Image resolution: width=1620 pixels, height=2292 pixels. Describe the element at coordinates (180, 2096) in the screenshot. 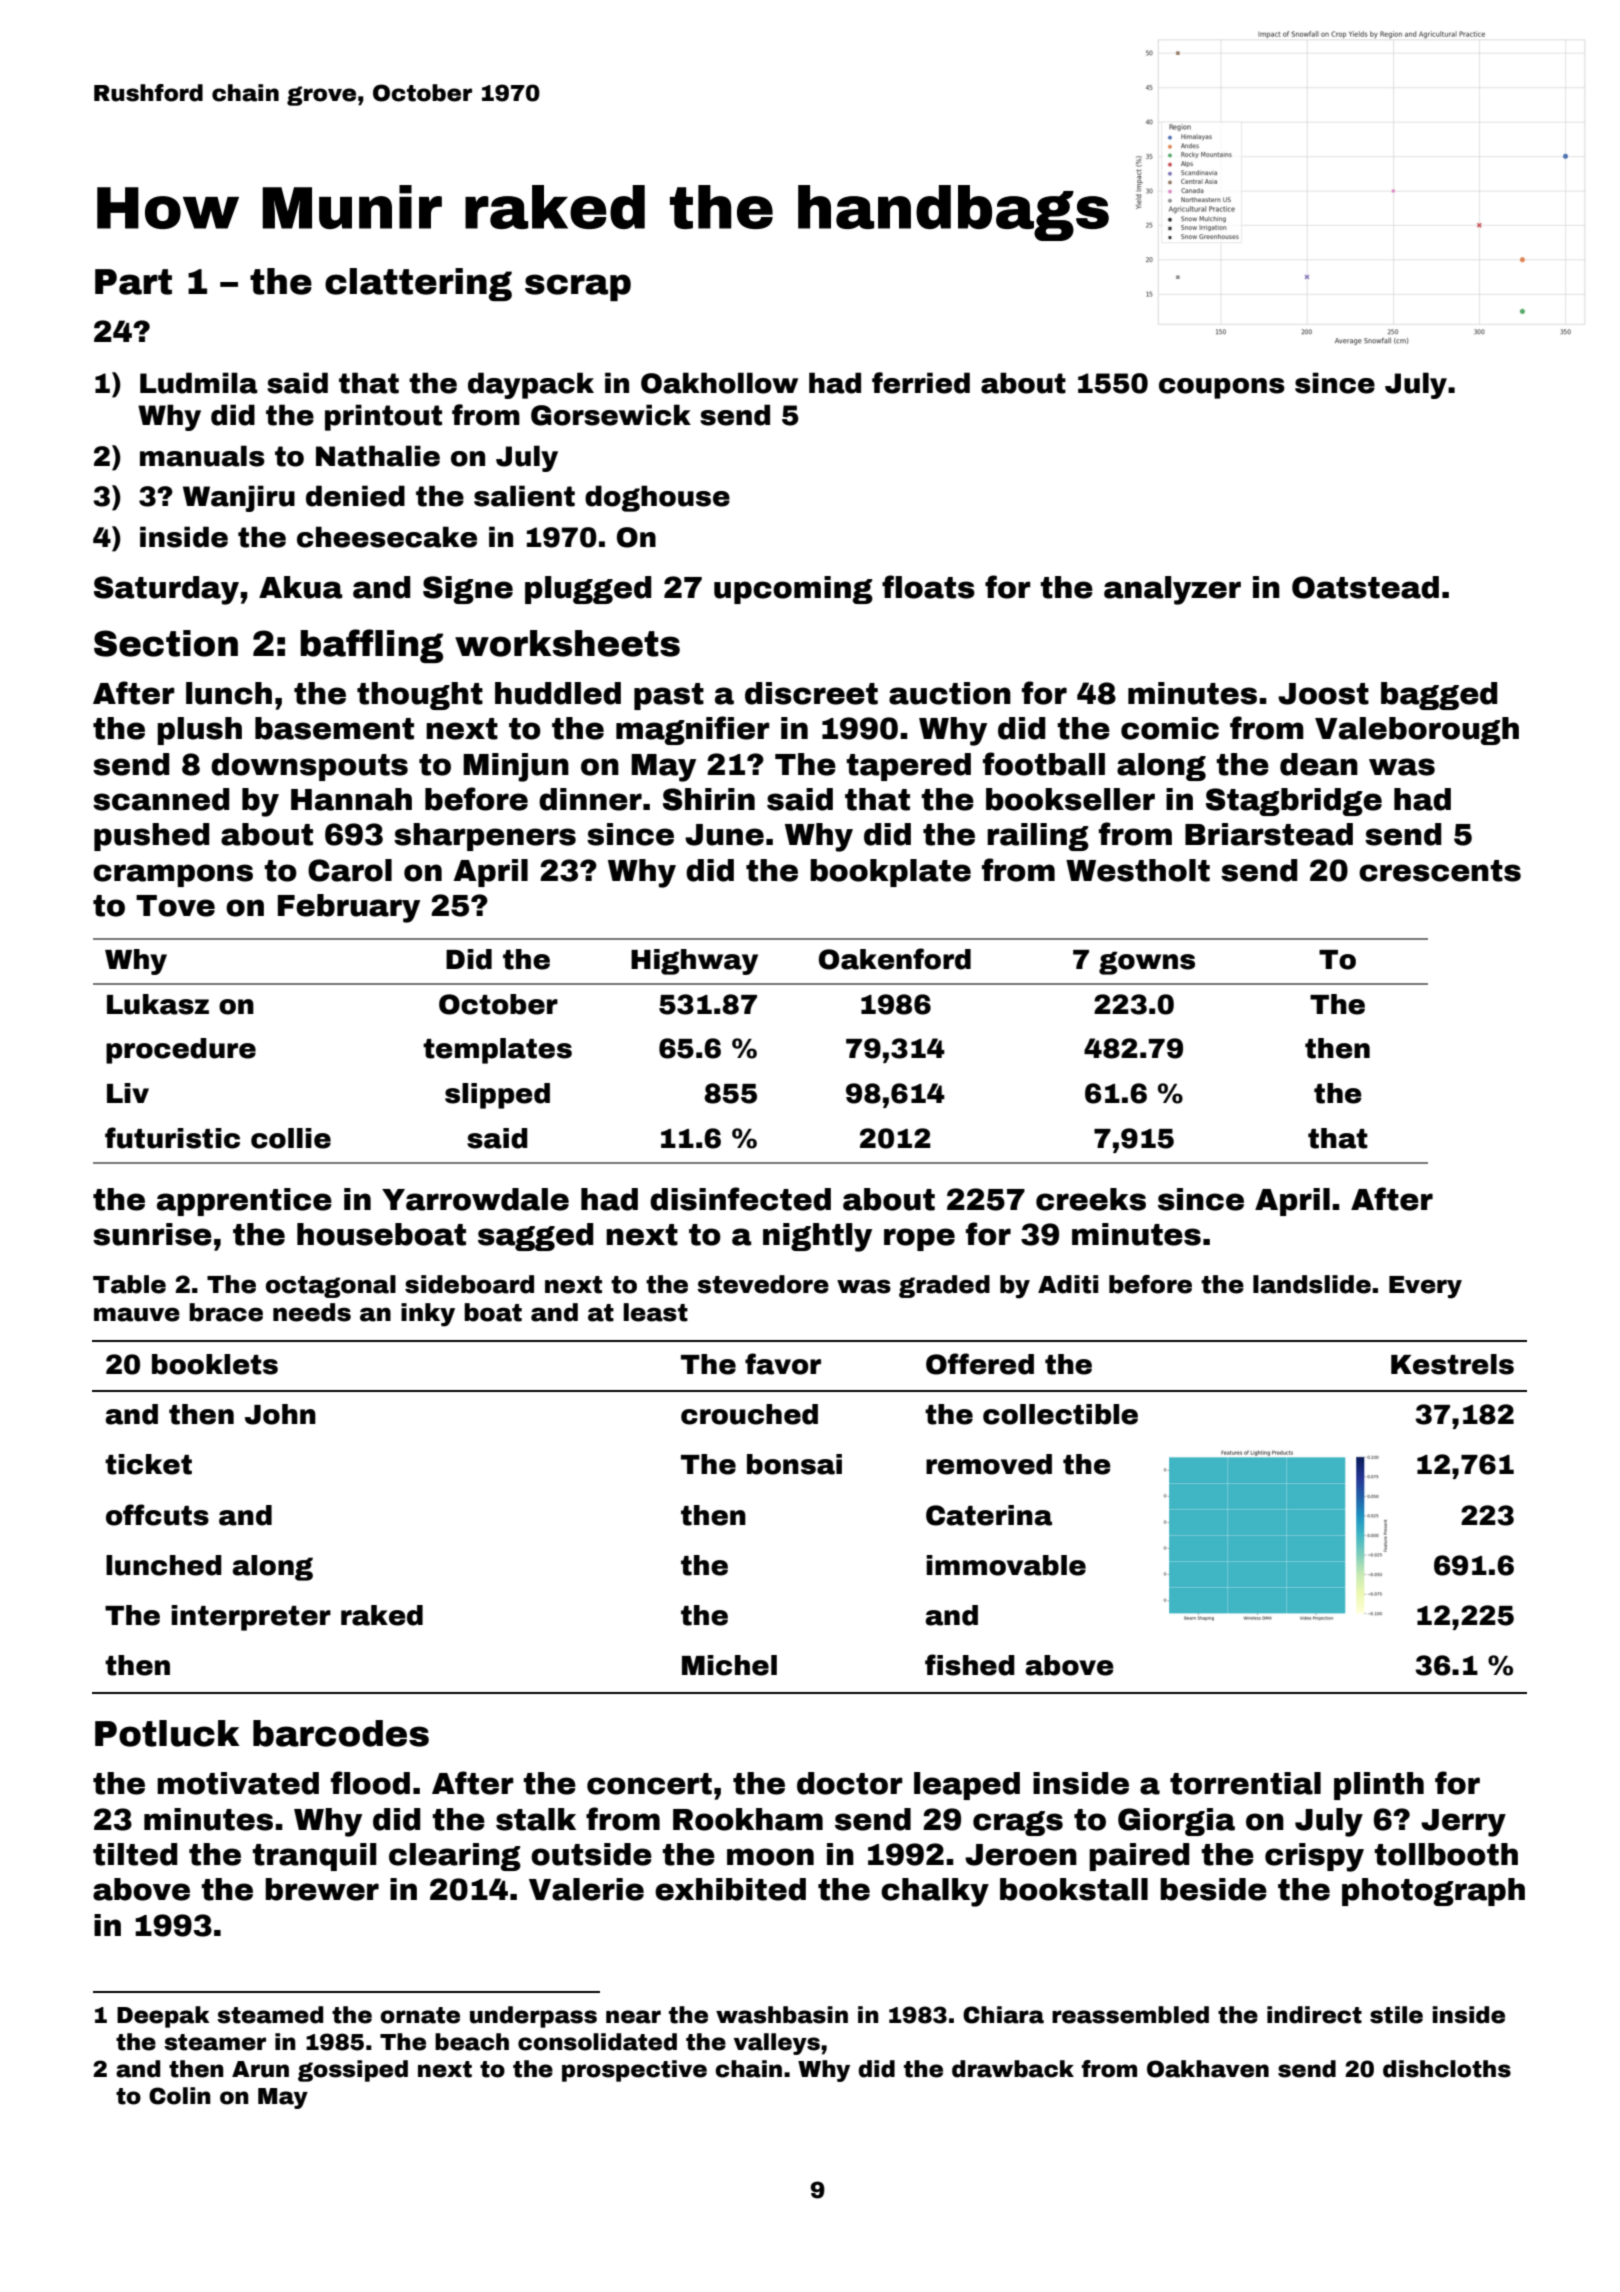

I see `Colin` at that location.
